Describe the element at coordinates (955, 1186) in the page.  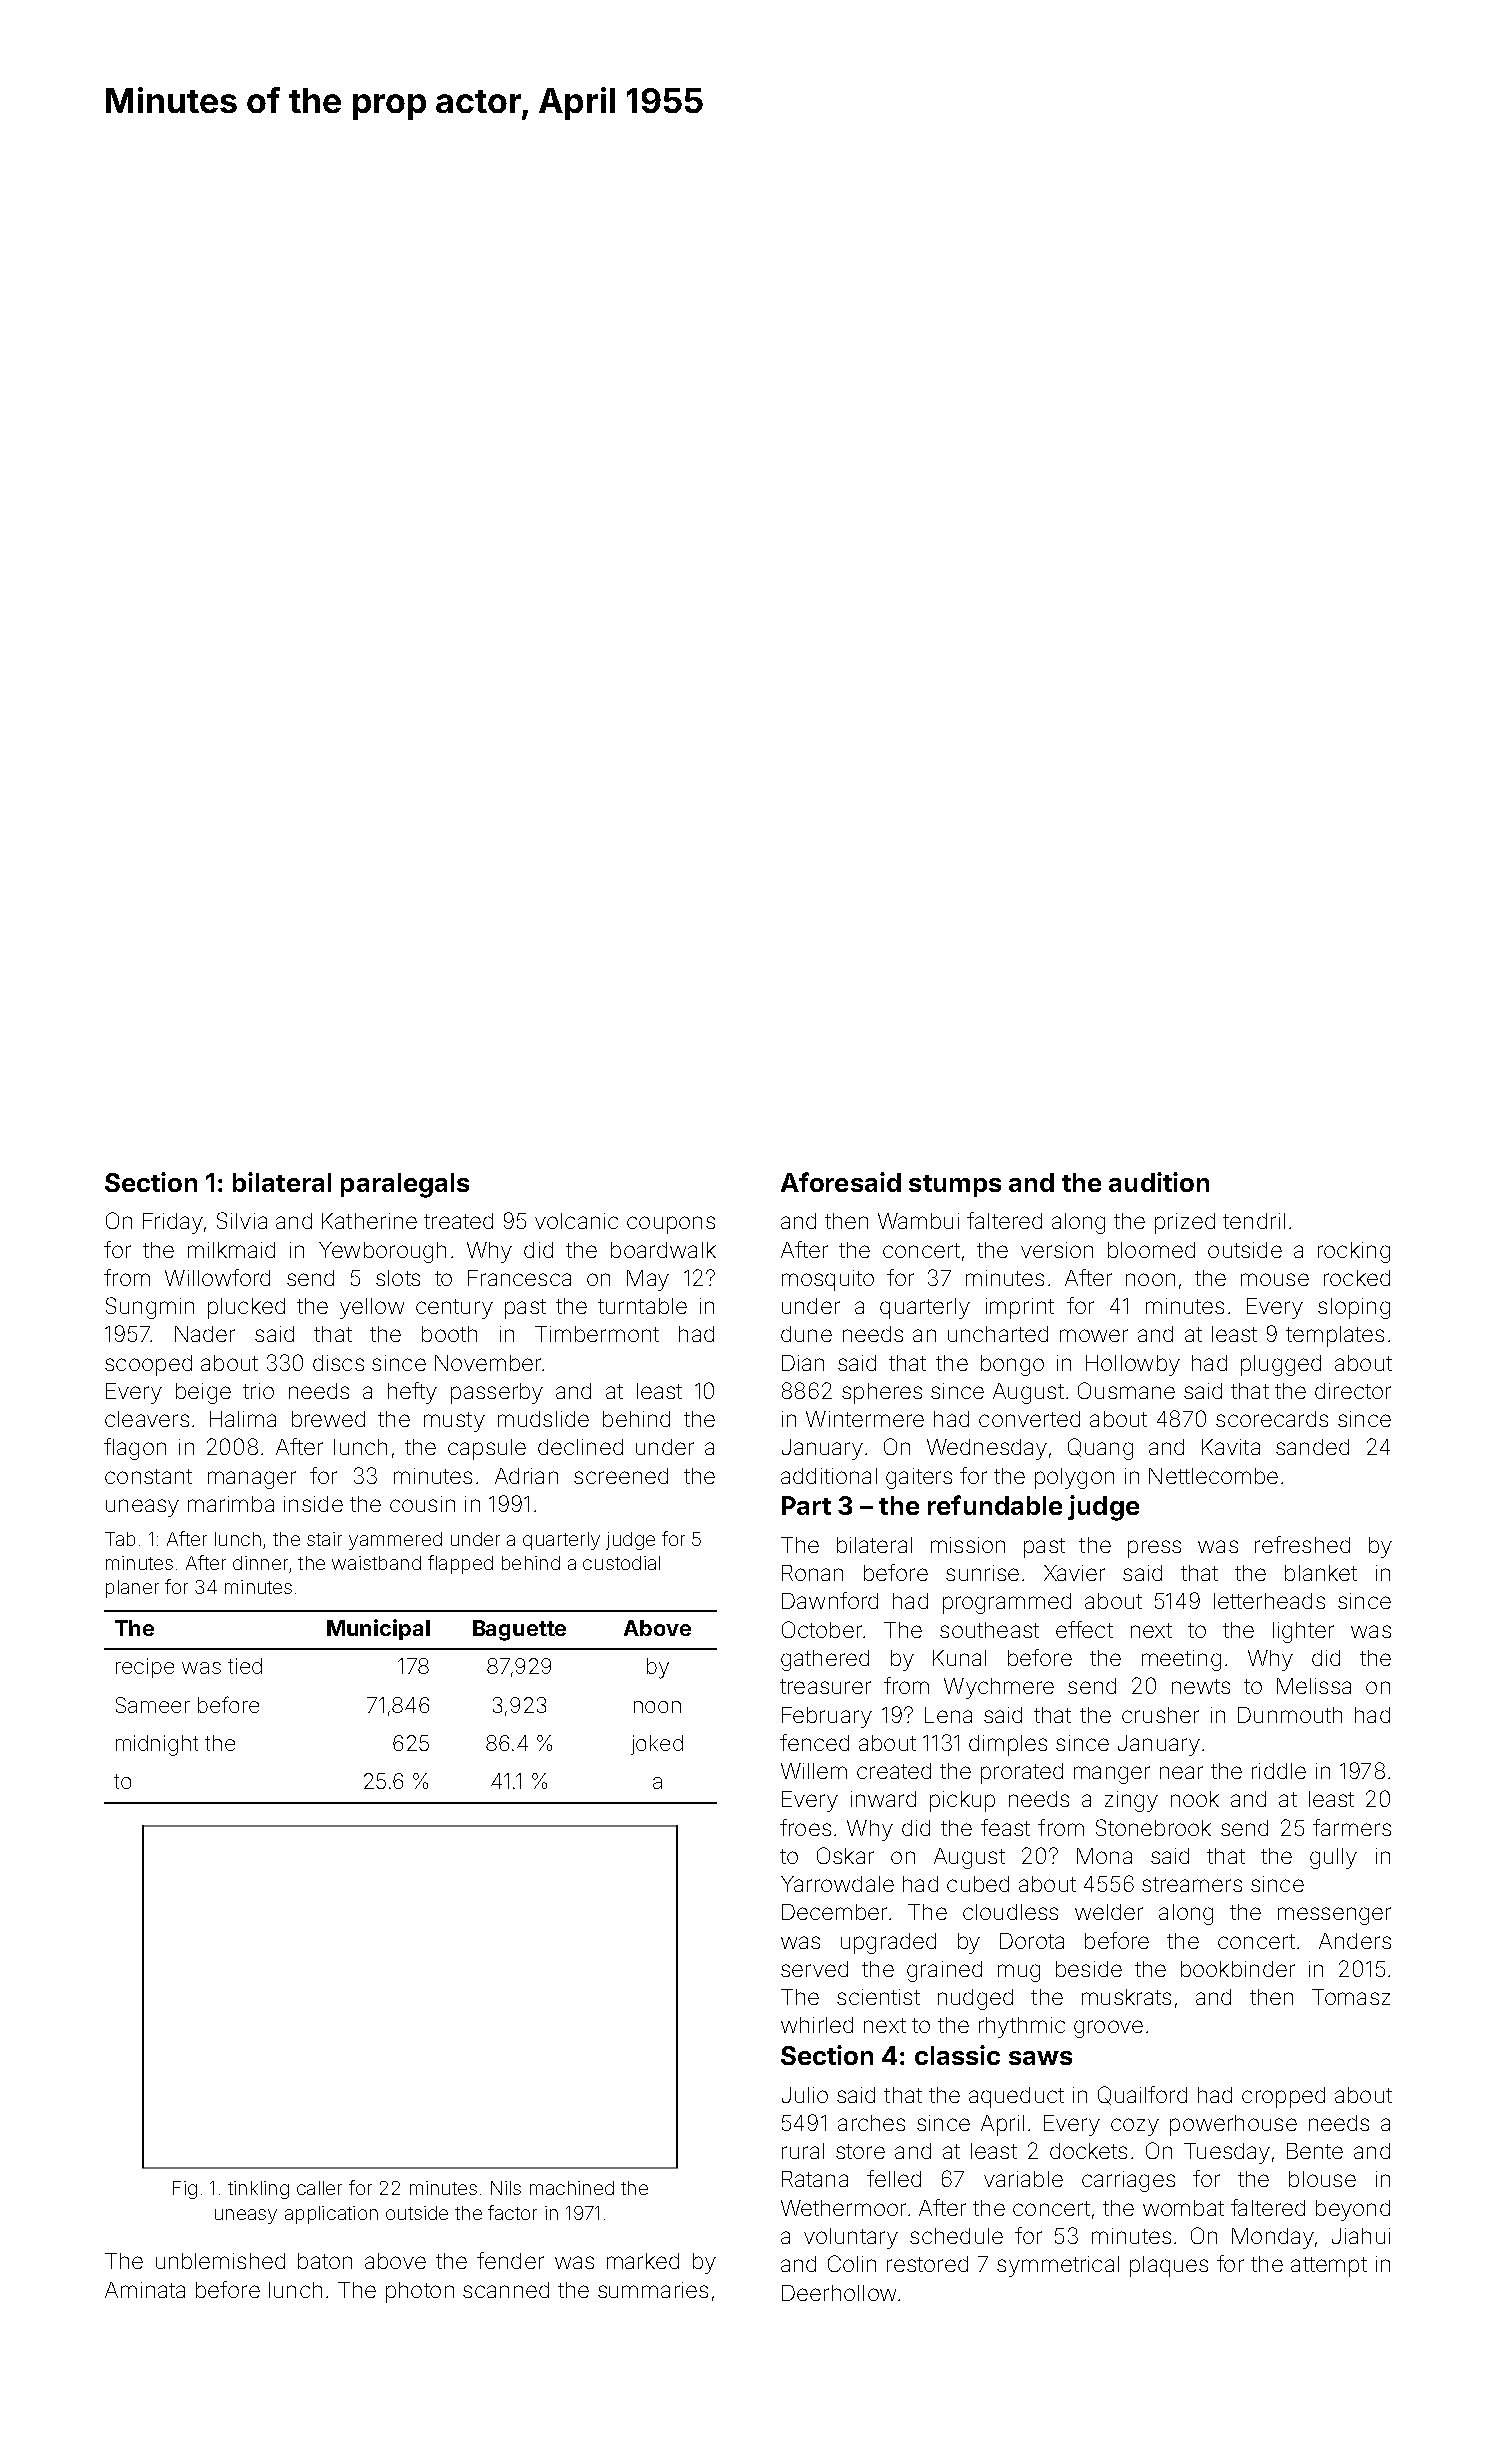
I see `stumps` at that location.
